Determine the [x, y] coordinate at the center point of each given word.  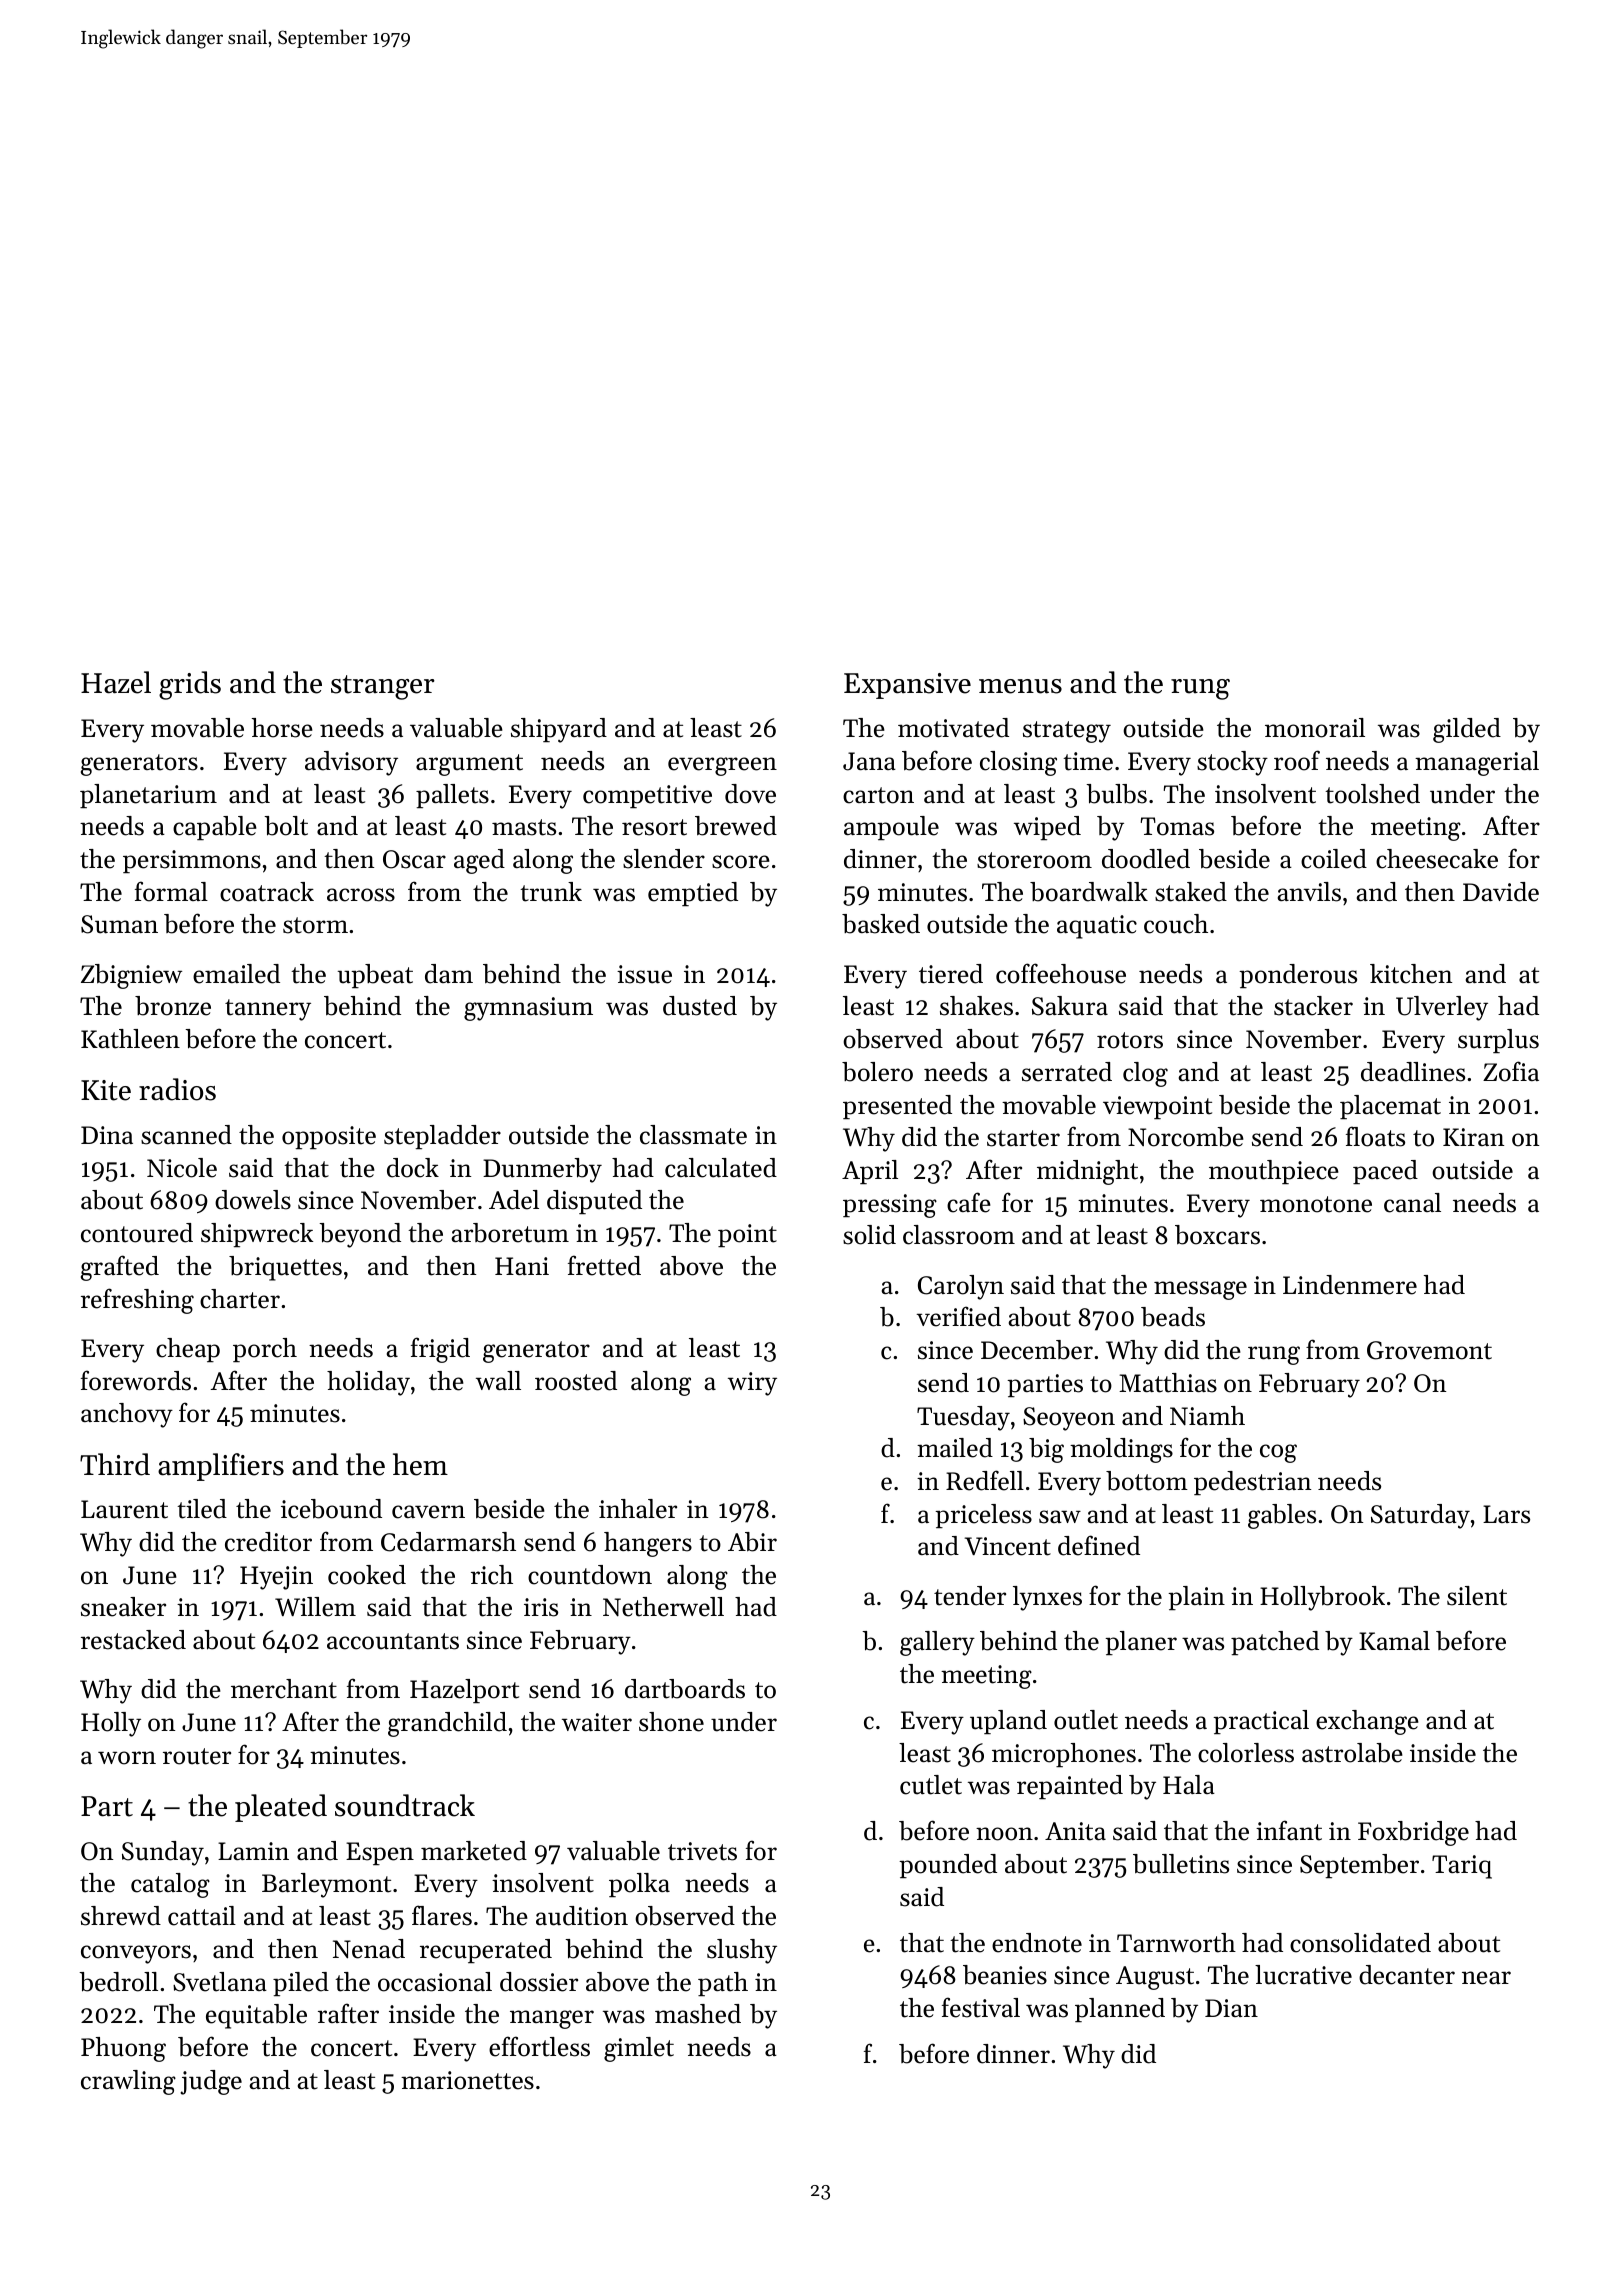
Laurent [124, 1509]
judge [211, 2082]
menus [1020, 686]
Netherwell [663, 1607]
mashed [698, 2014]
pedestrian [1252, 1483]
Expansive [907, 686]
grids [190, 685]
